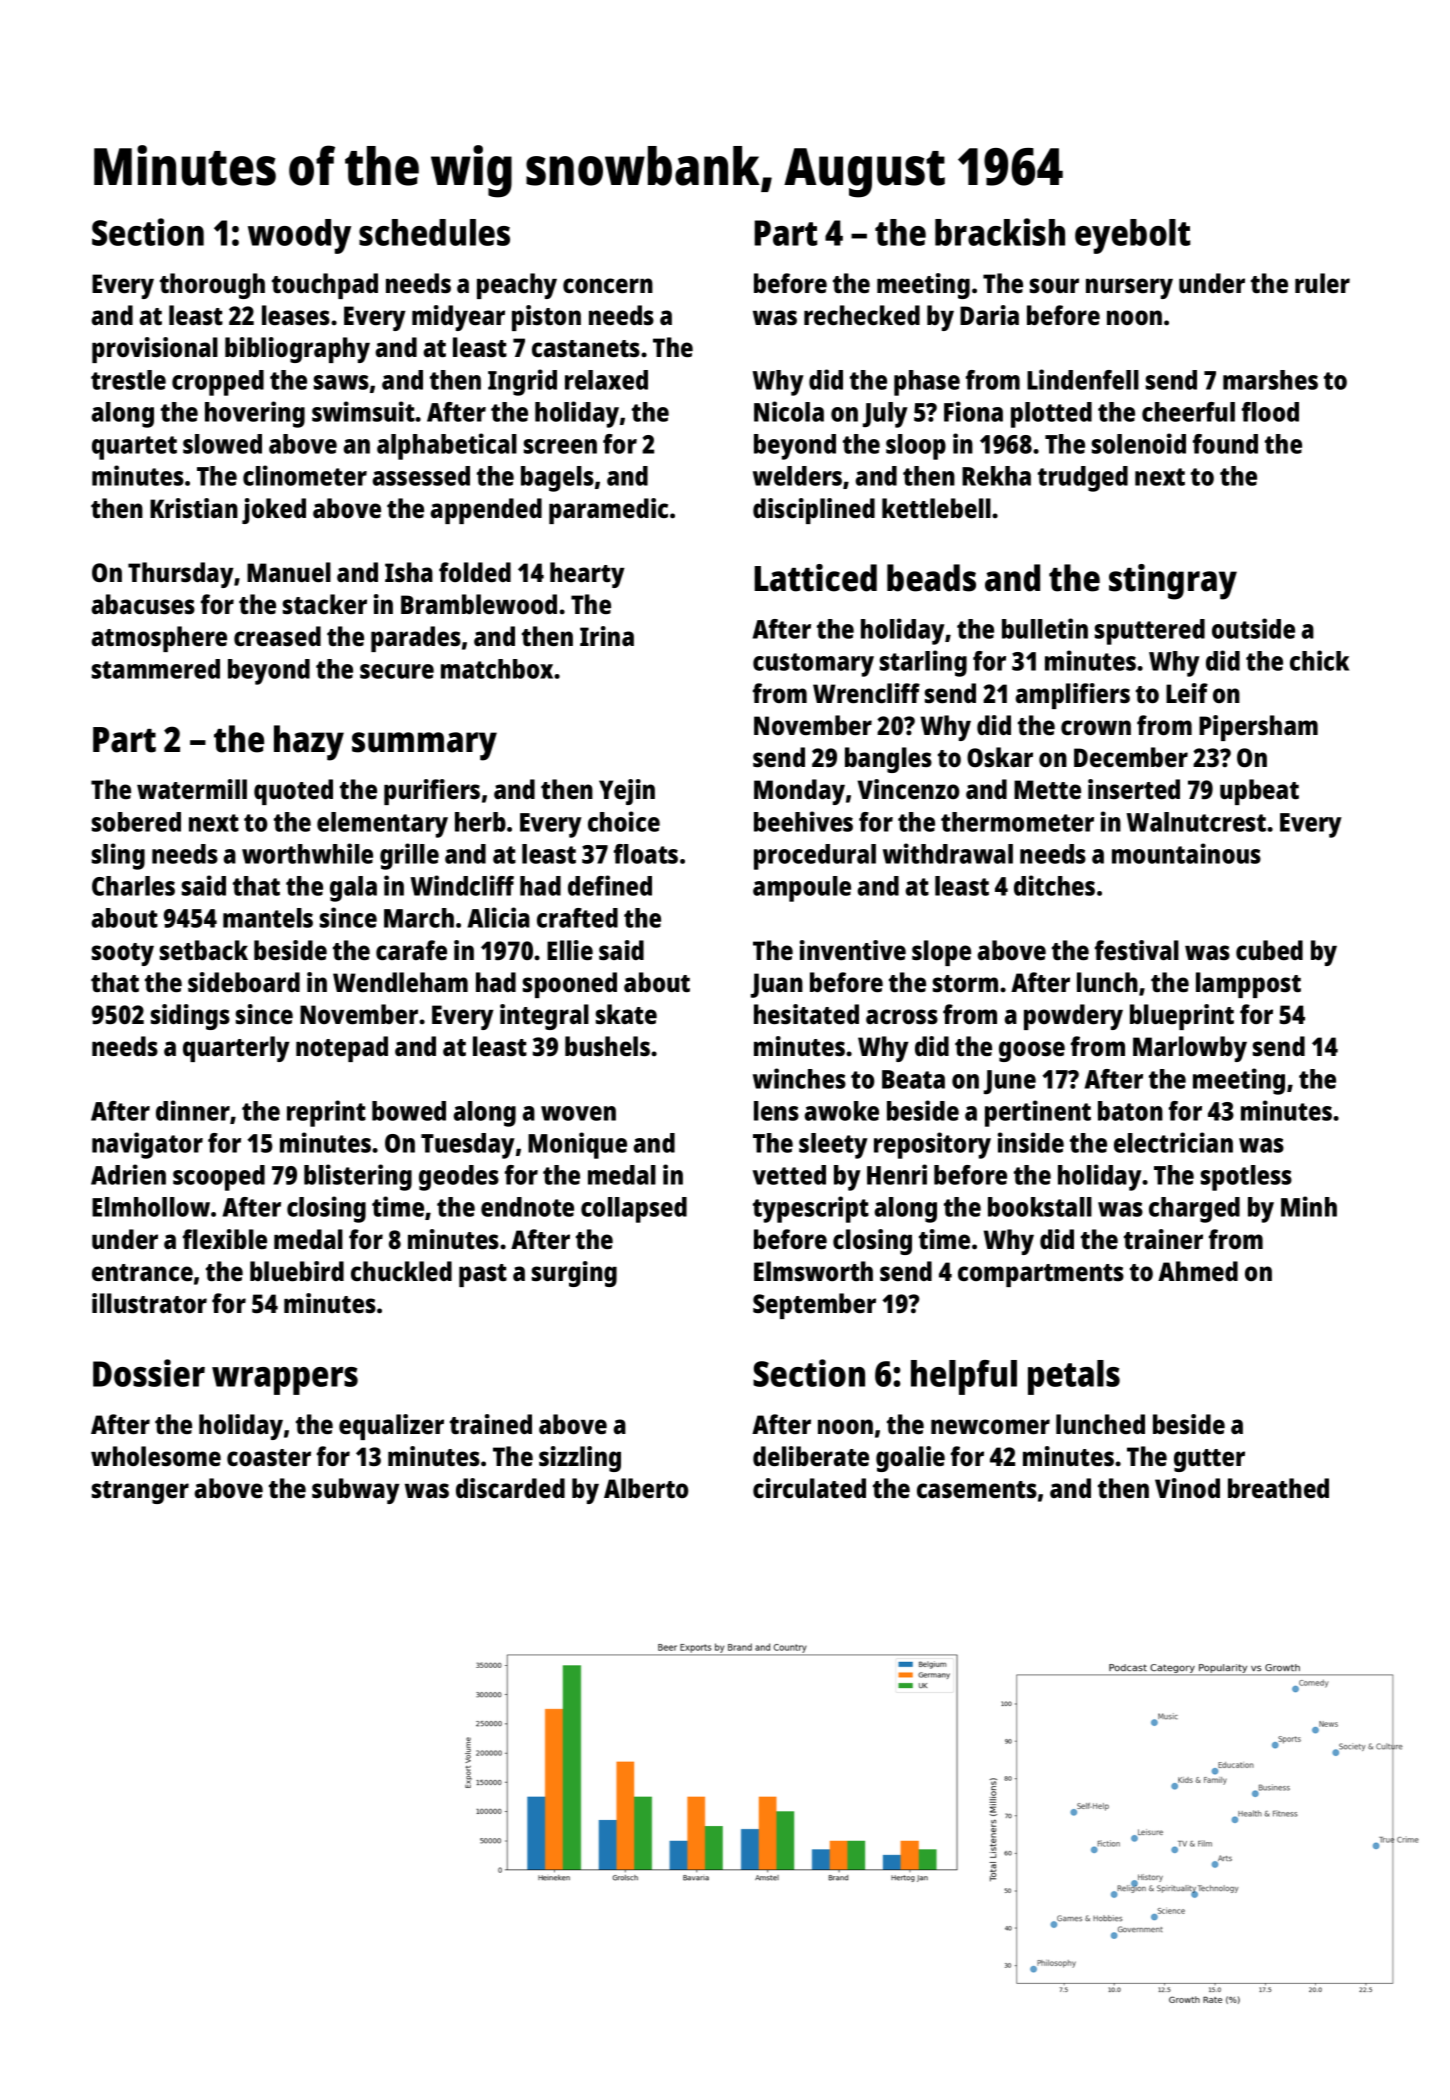 The width and height of the image is (1450, 2100). What do you see at coordinates (626, 1014) in the image?
I see `skate` at bounding box center [626, 1014].
